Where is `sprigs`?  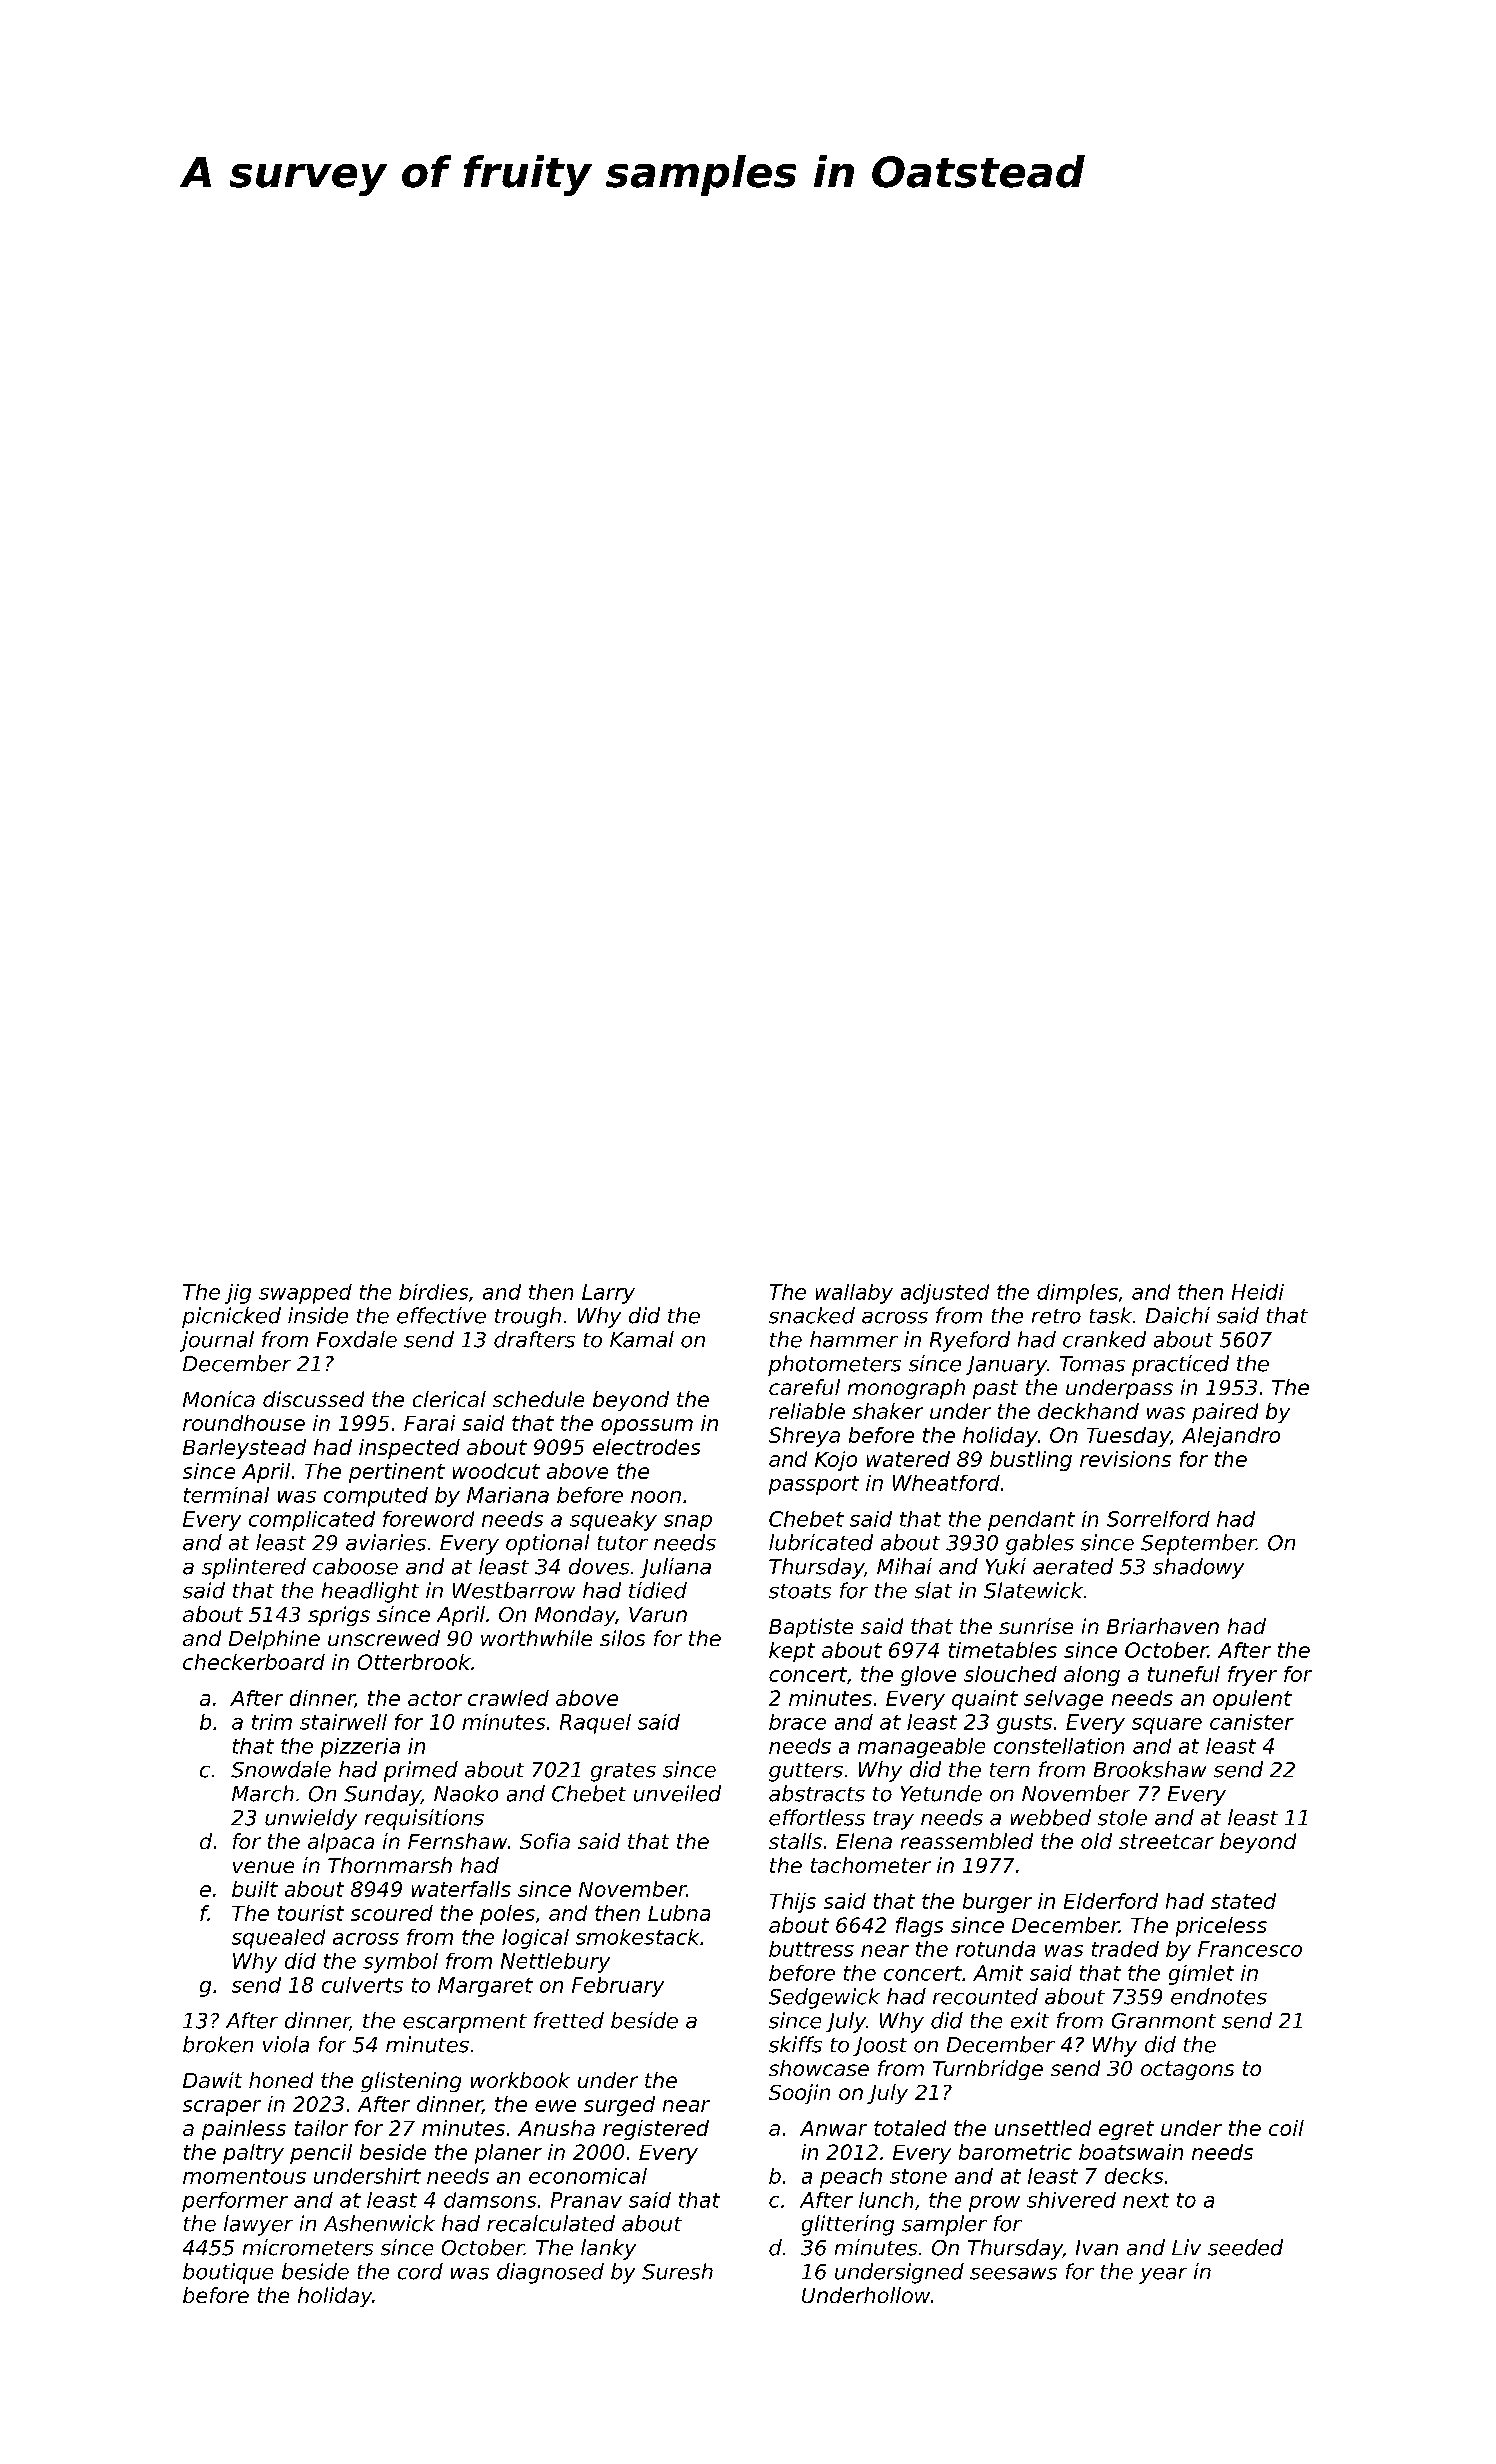
sprigs is located at coordinates (339, 1616).
